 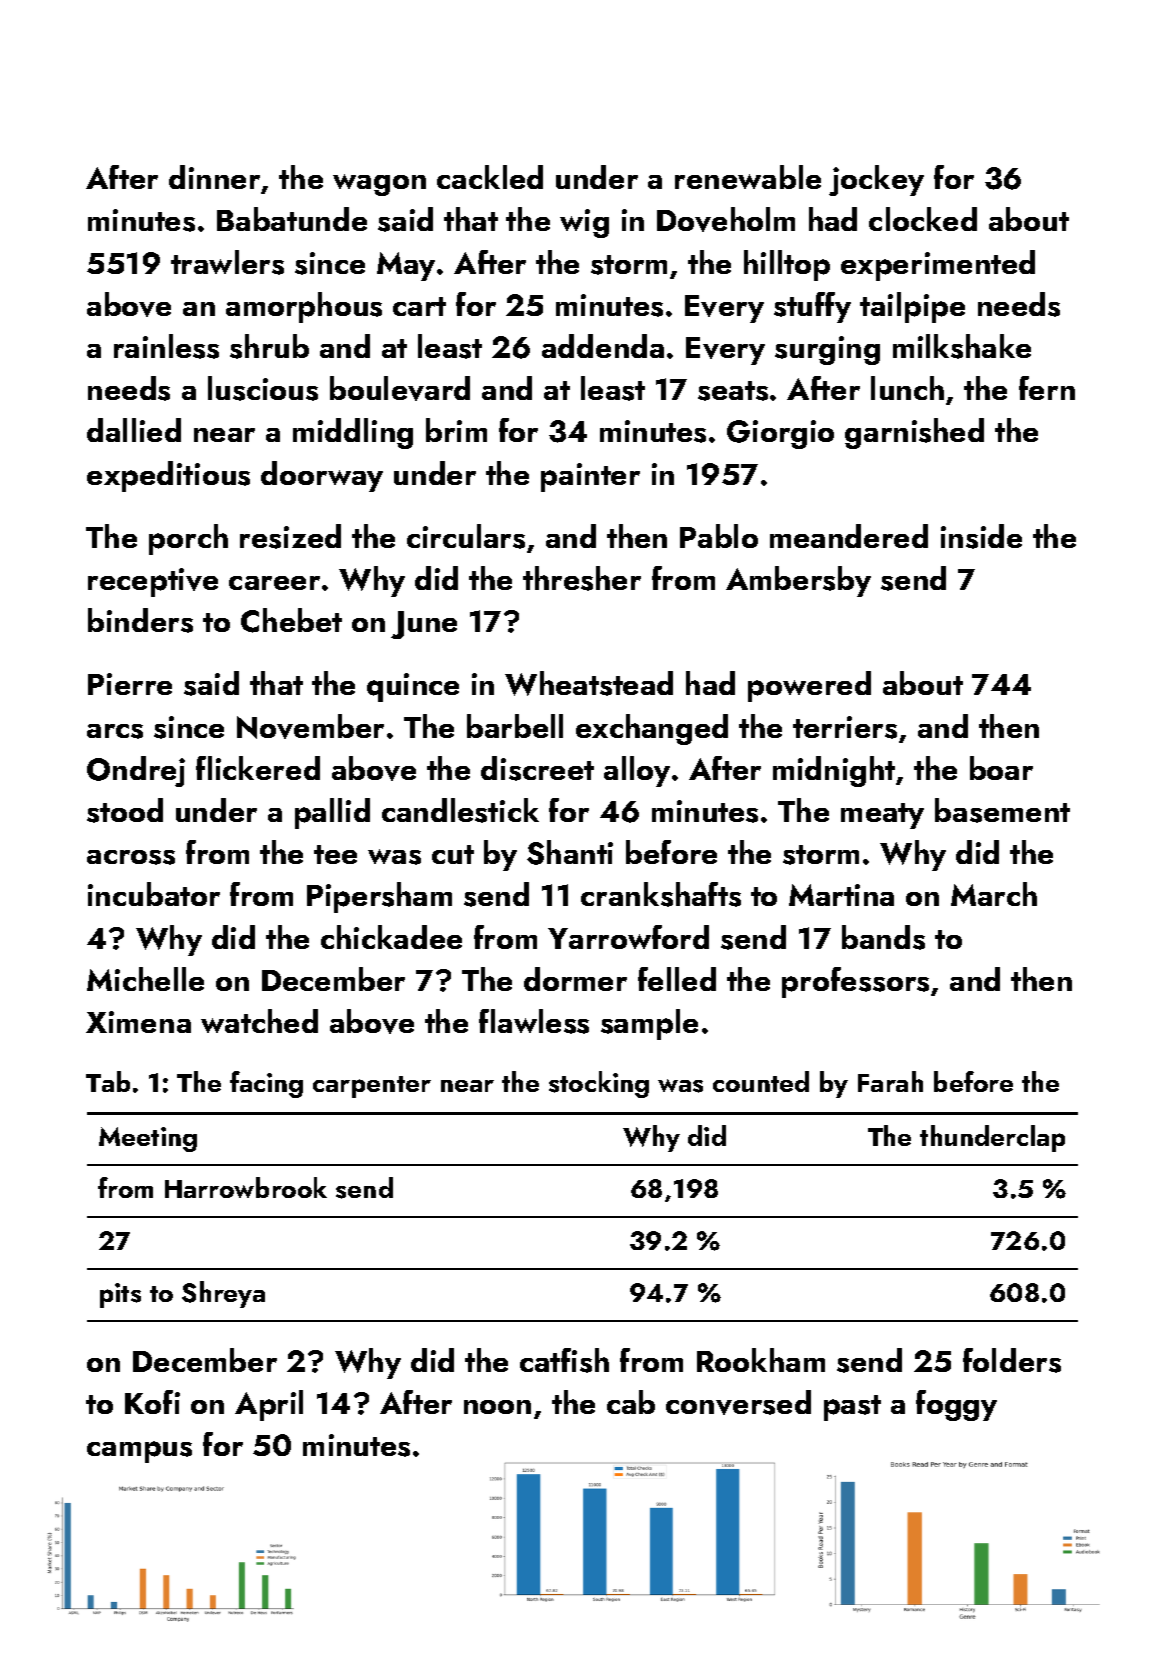 What do you see at coordinates (534, 1021) in the screenshot?
I see `flawless` at bounding box center [534, 1021].
